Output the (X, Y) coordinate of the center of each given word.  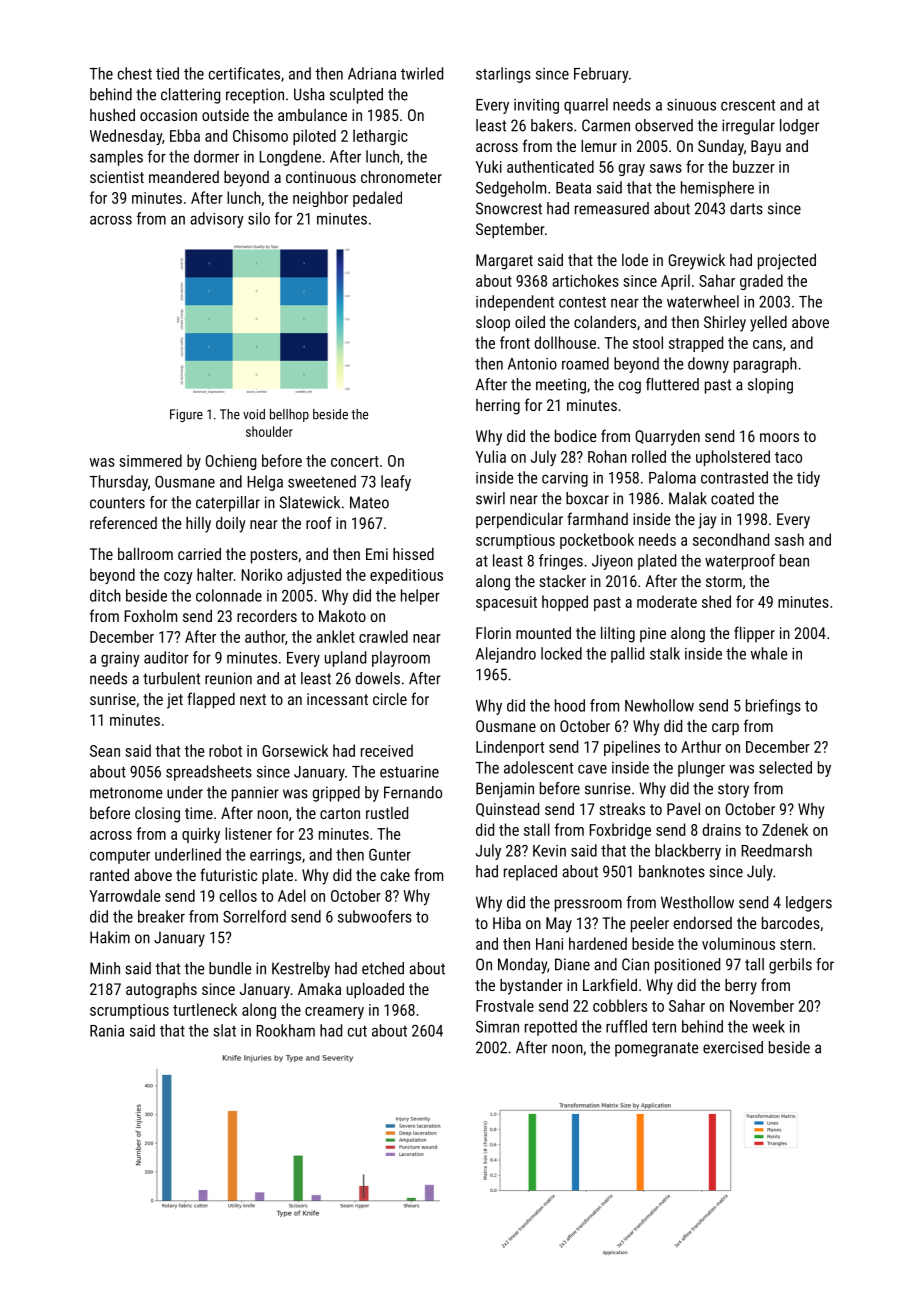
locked (561, 653)
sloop (493, 324)
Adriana (372, 73)
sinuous (691, 105)
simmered (150, 460)
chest (135, 73)
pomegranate (656, 1049)
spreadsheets (209, 773)
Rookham (285, 1030)
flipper (754, 634)
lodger (799, 127)
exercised (733, 1047)
